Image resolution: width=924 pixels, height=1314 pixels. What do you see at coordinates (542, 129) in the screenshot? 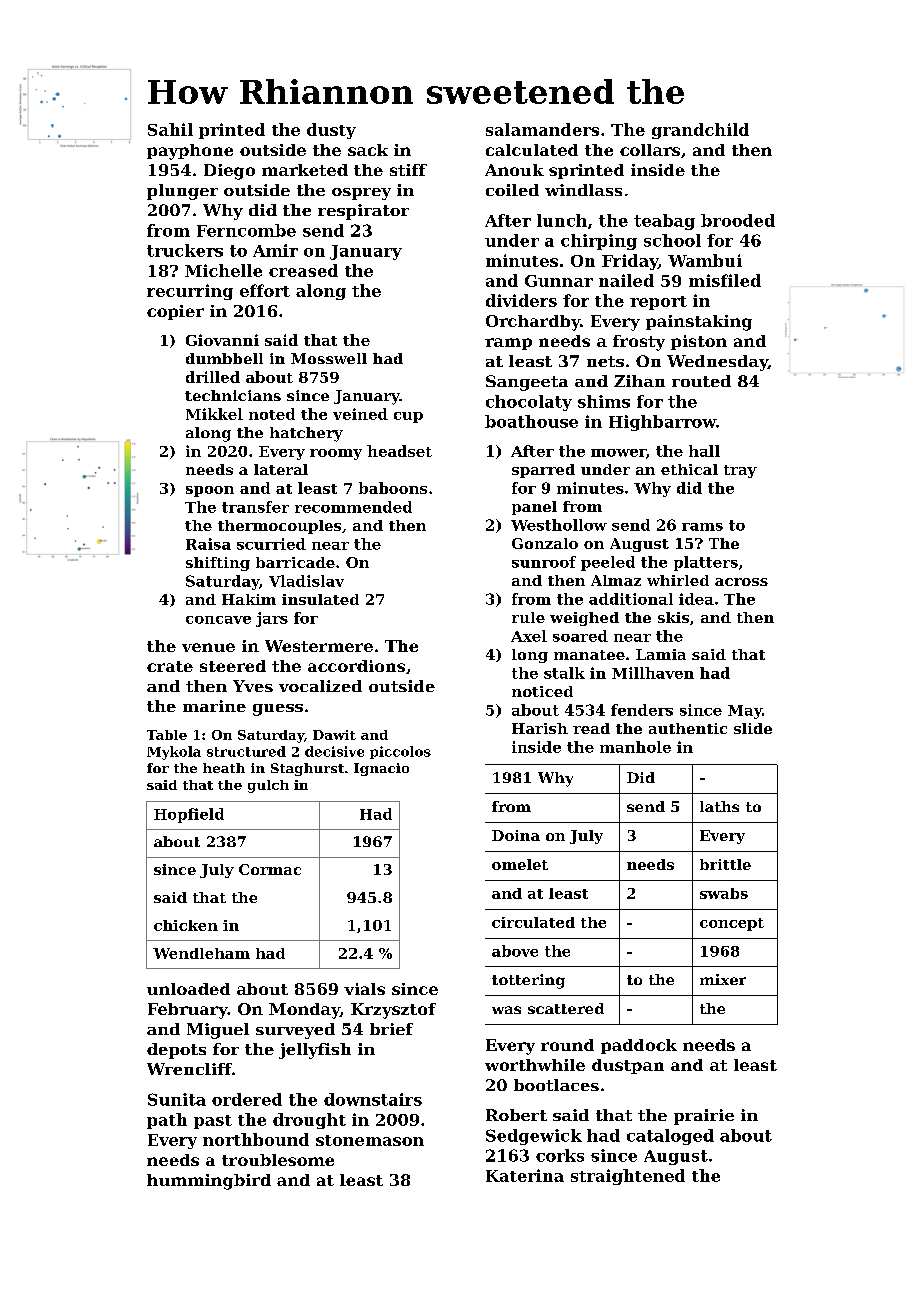
I see `salamanders` at bounding box center [542, 129].
